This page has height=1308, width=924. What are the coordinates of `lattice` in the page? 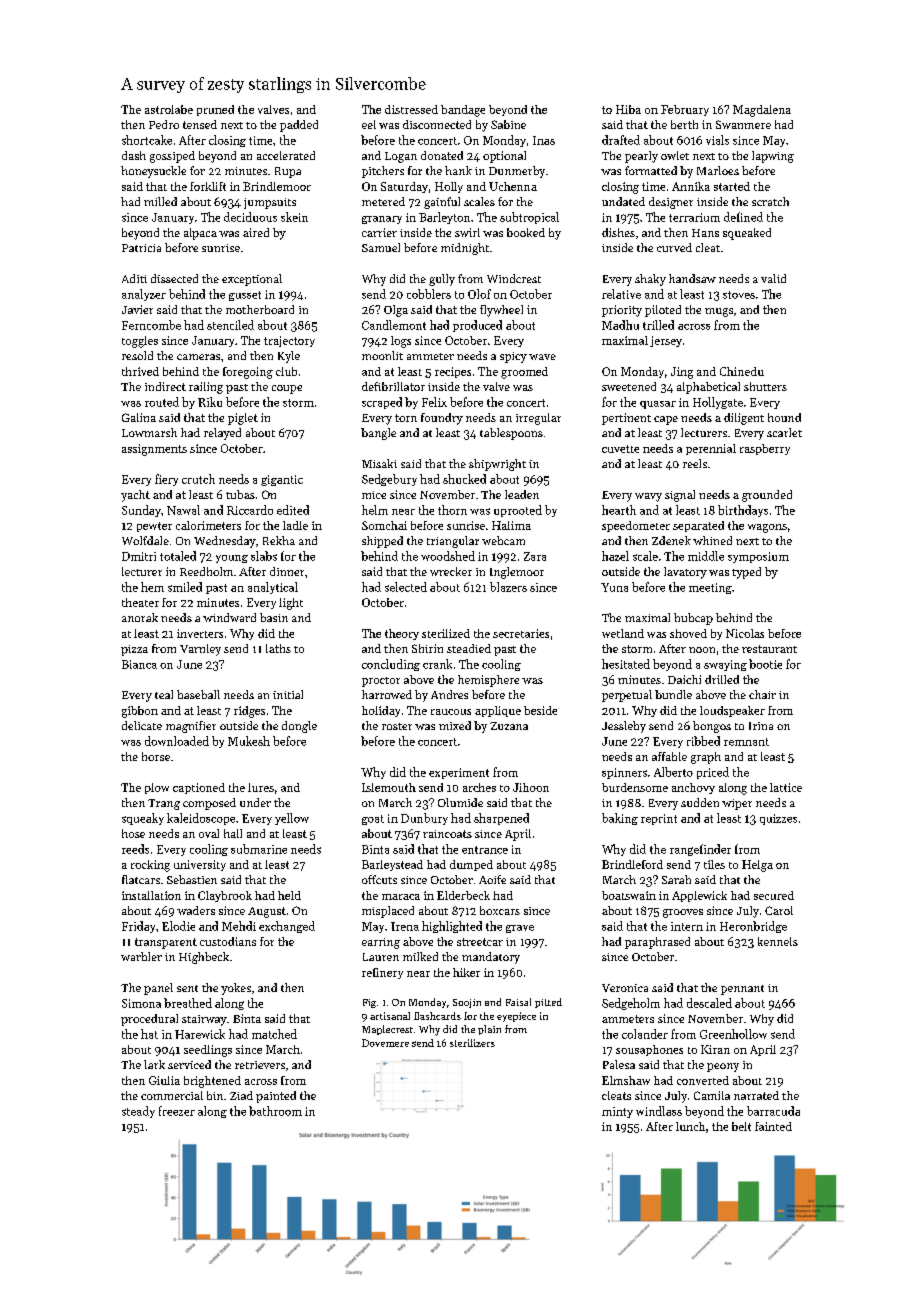 It's located at (786, 787).
